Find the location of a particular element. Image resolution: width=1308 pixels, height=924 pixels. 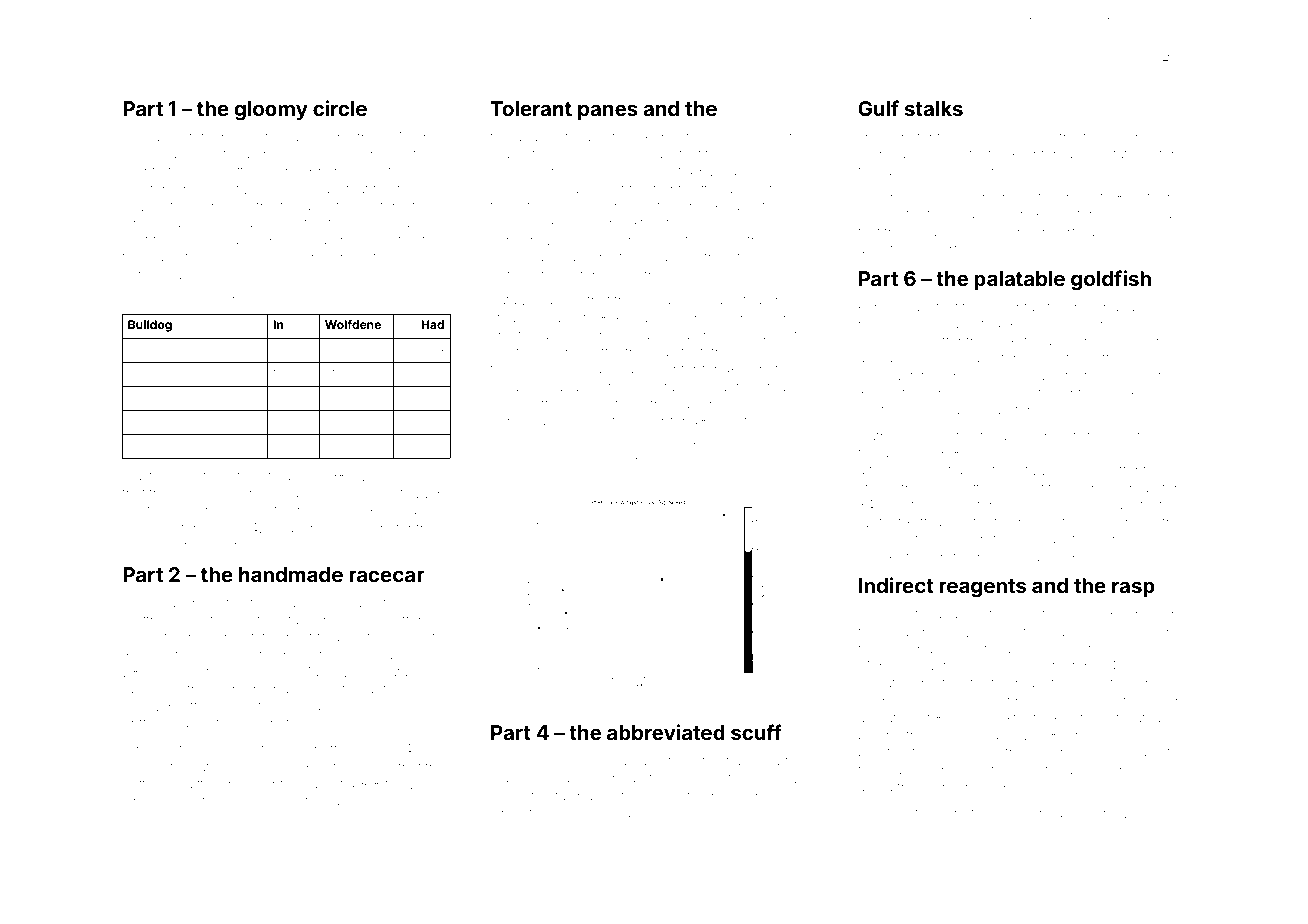

Mateusz is located at coordinates (213, 767).
